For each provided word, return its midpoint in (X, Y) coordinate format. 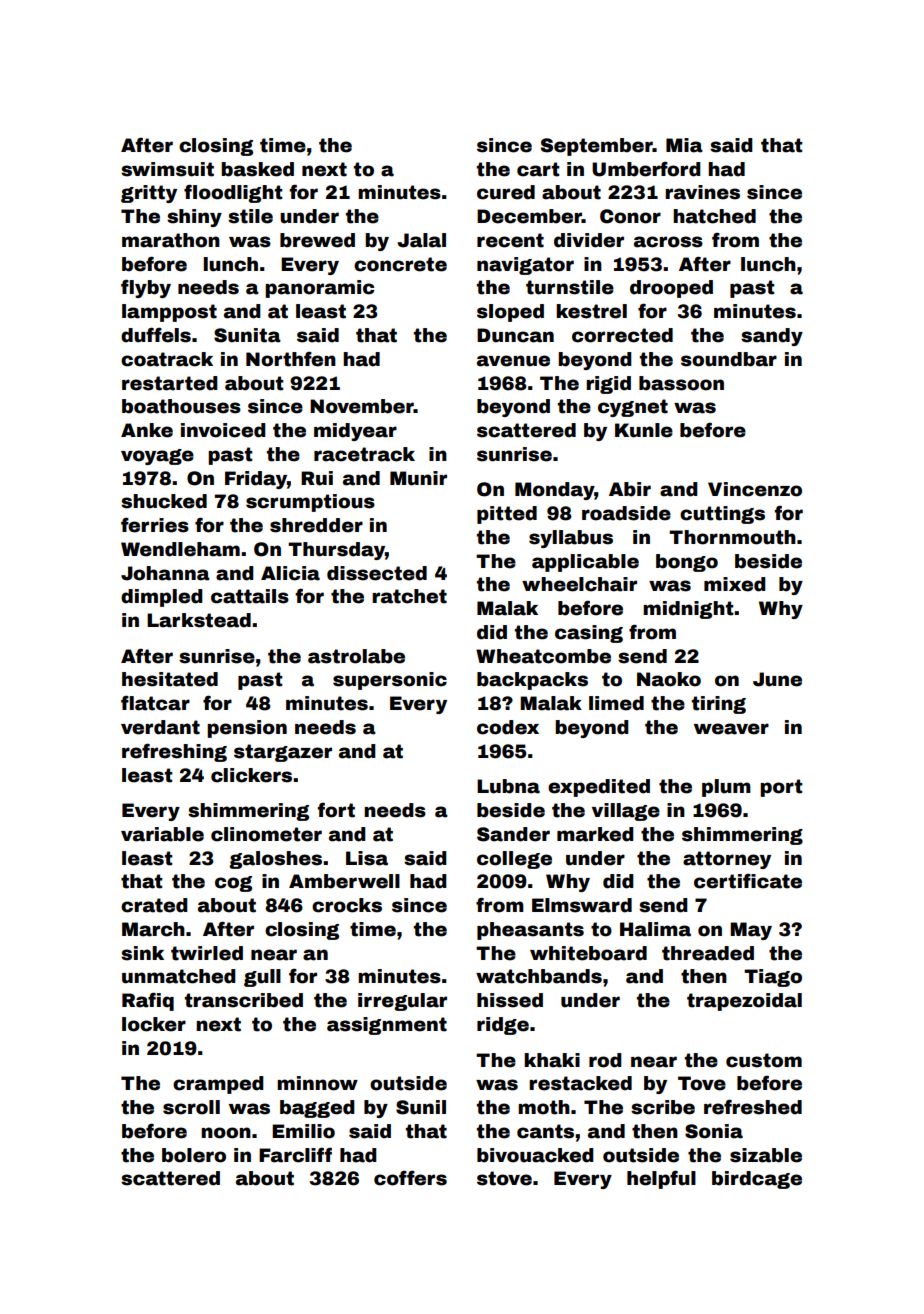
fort (336, 810)
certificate (748, 881)
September (597, 147)
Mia (684, 145)
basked (257, 169)
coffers (410, 1178)
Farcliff (295, 1155)
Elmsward (582, 905)
